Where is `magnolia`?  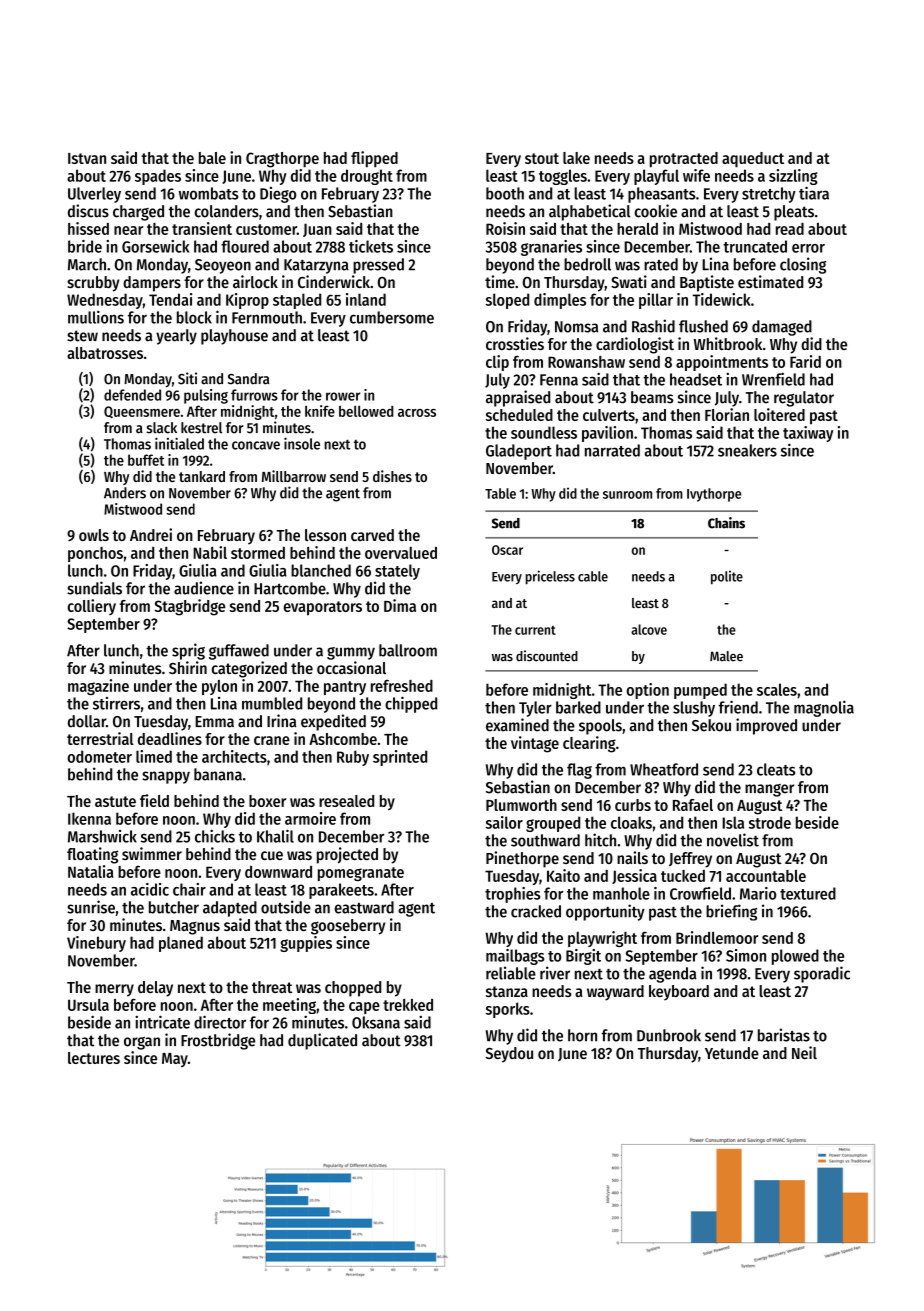 magnolia is located at coordinates (824, 708).
